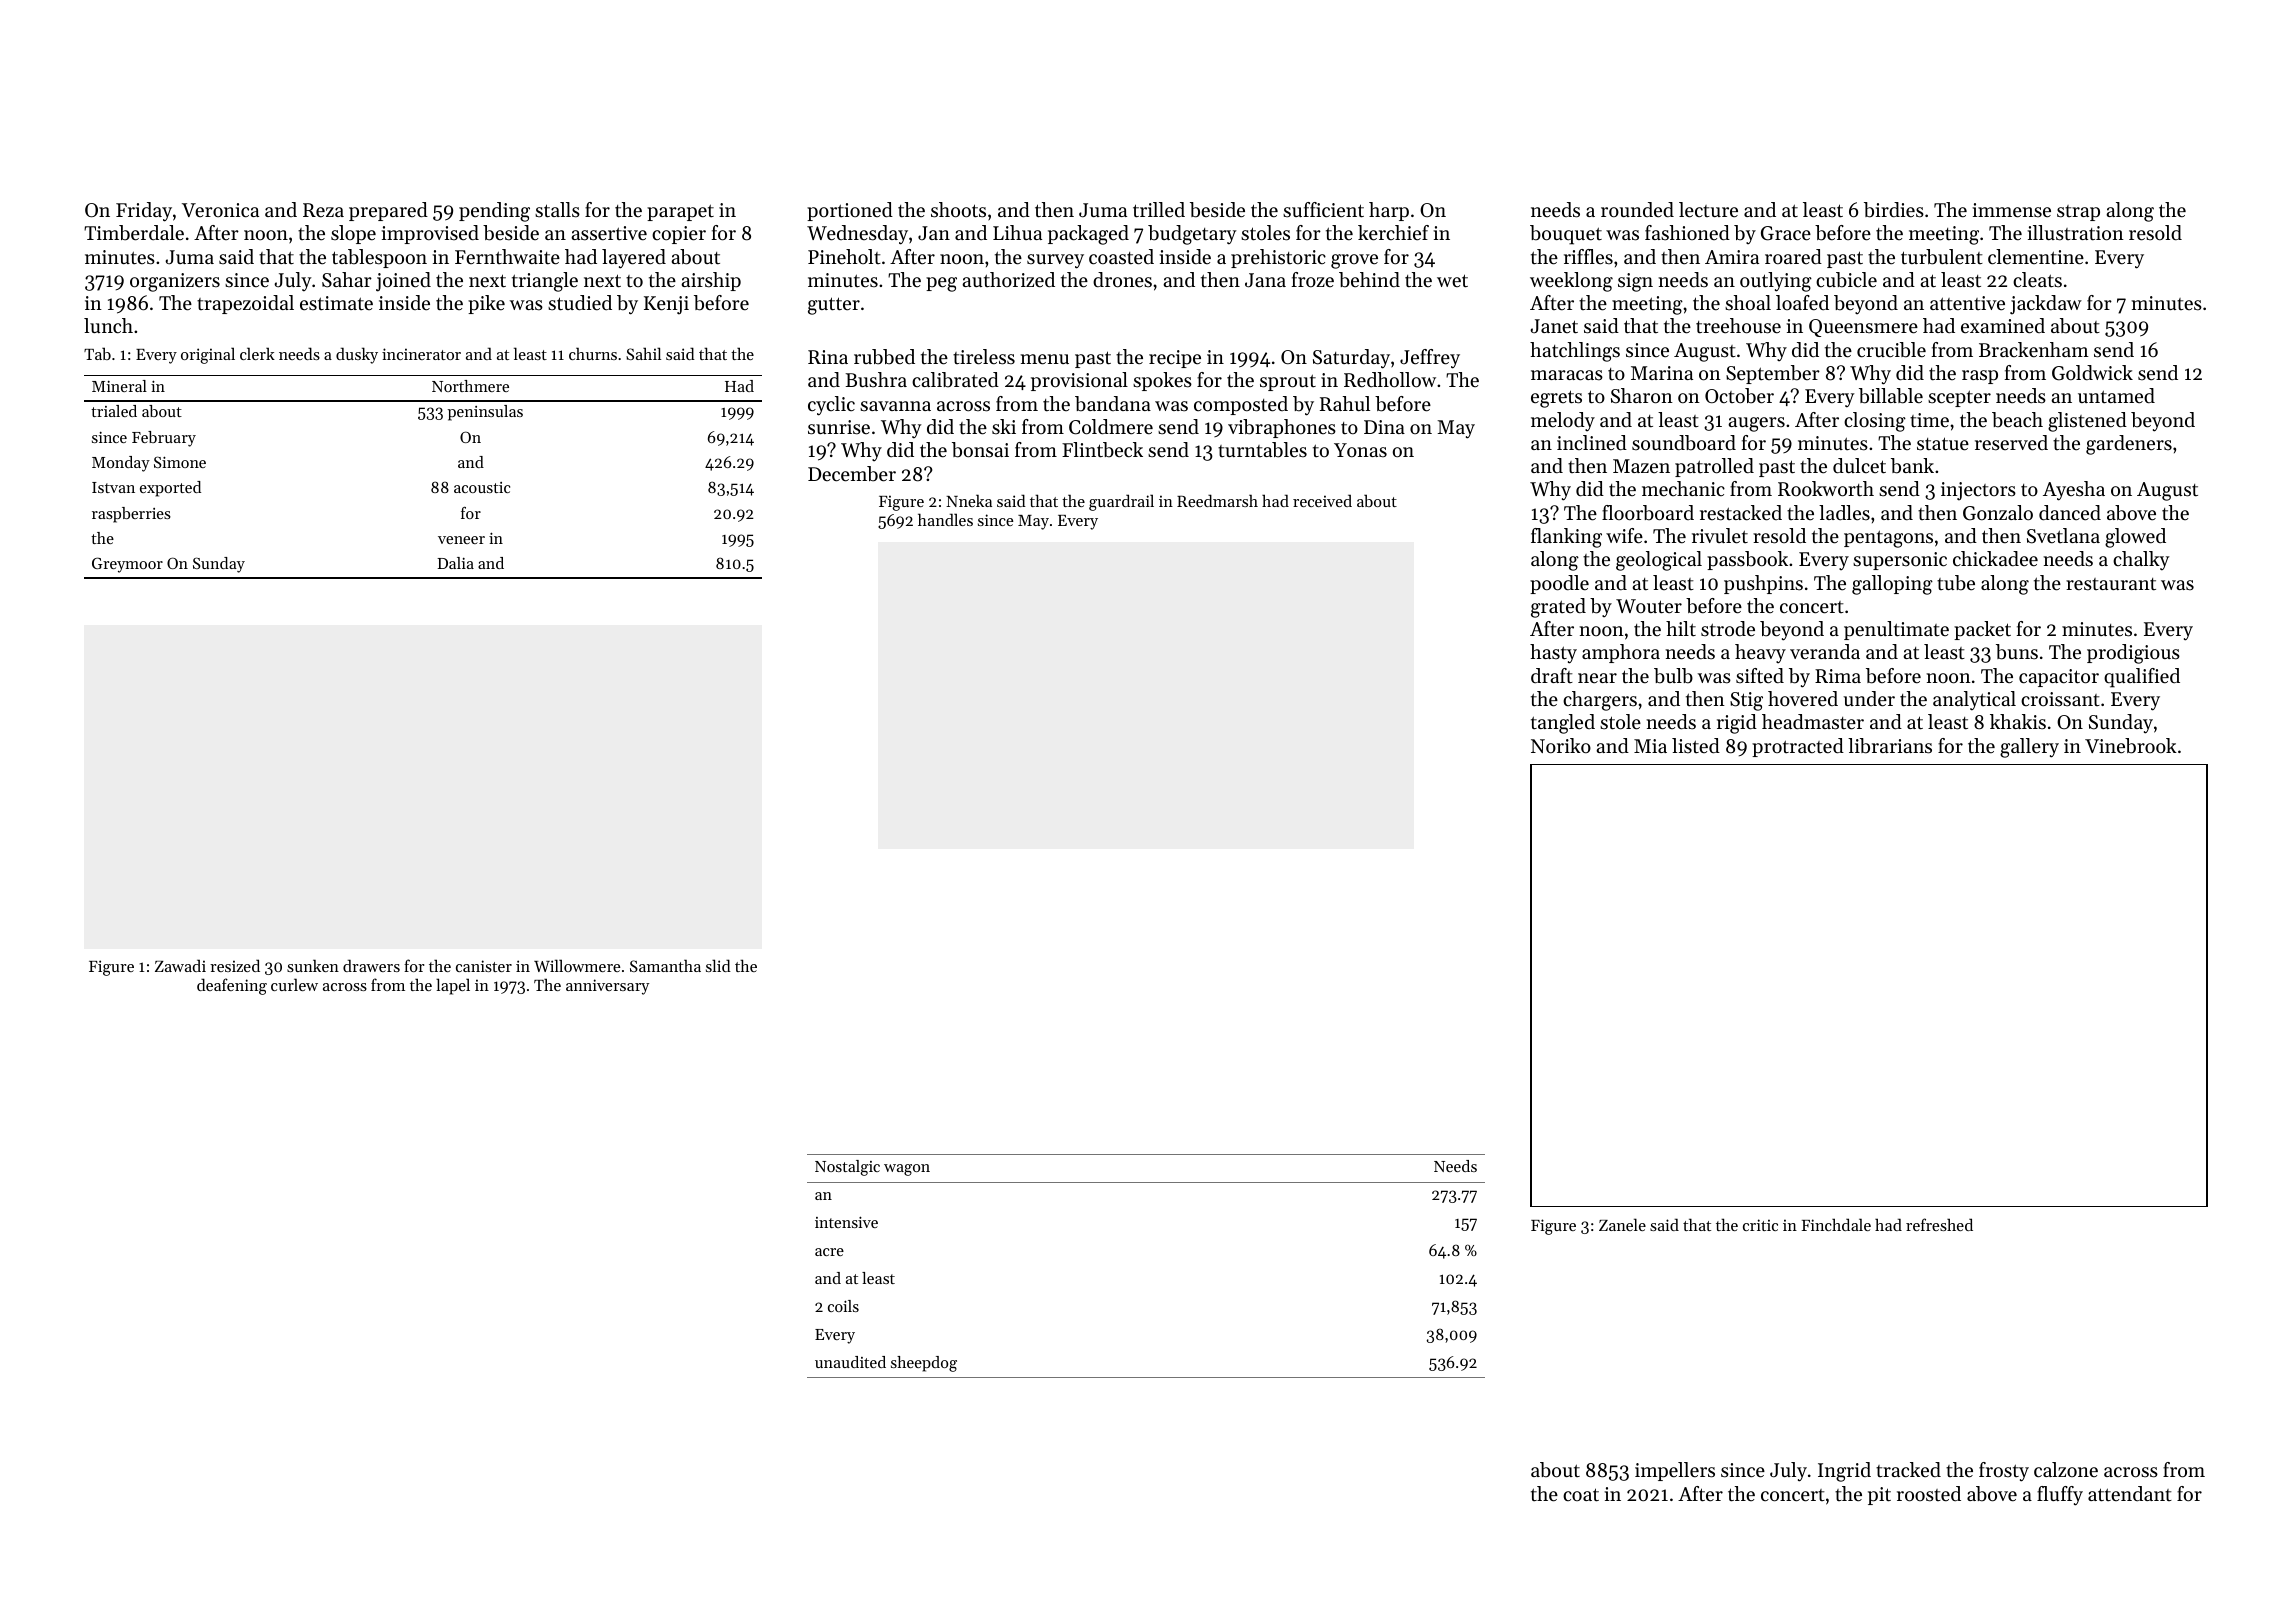  I want to click on unaudited, so click(850, 1362).
